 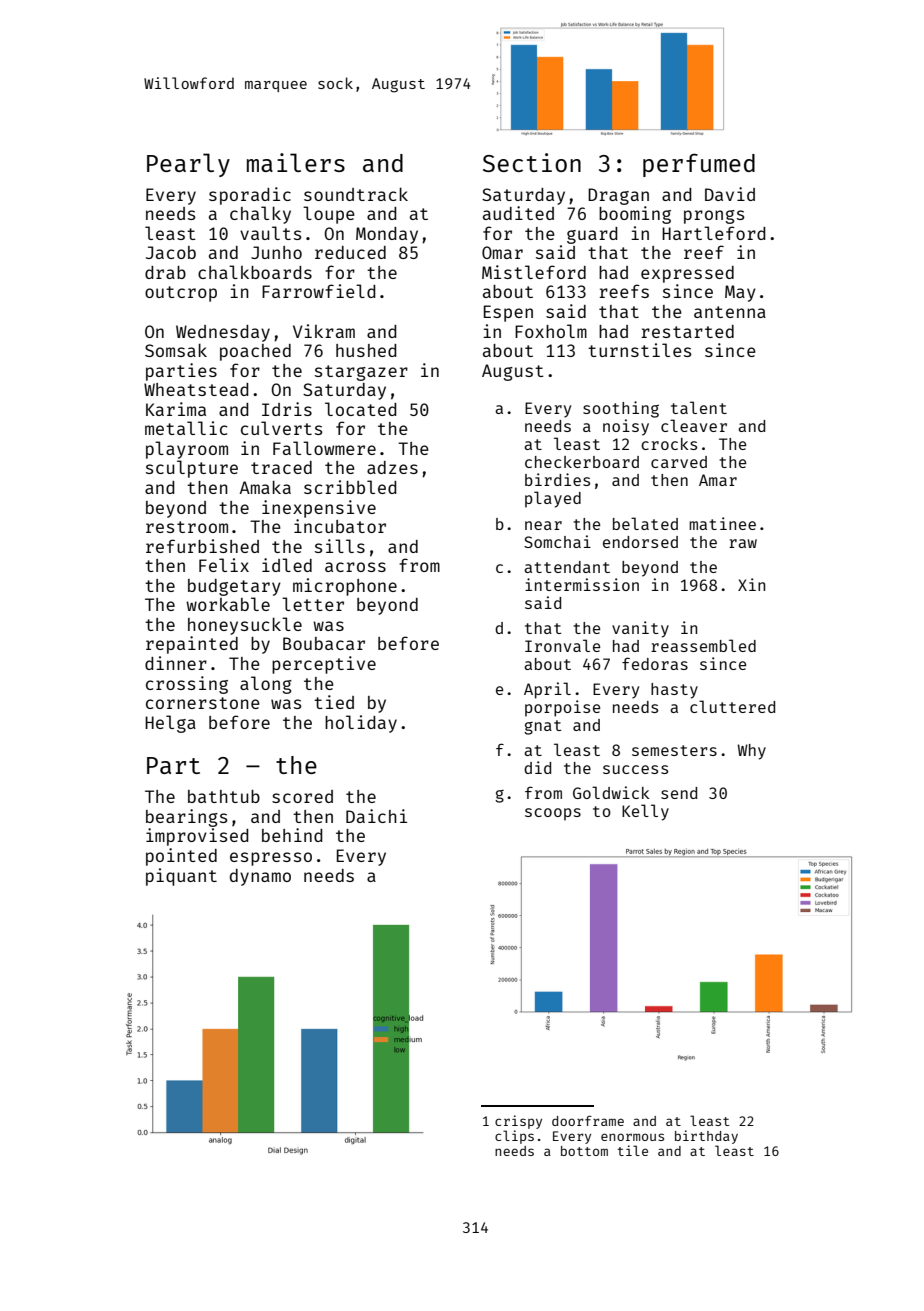 What do you see at coordinates (360, 409) in the screenshot?
I see `located` at bounding box center [360, 409].
